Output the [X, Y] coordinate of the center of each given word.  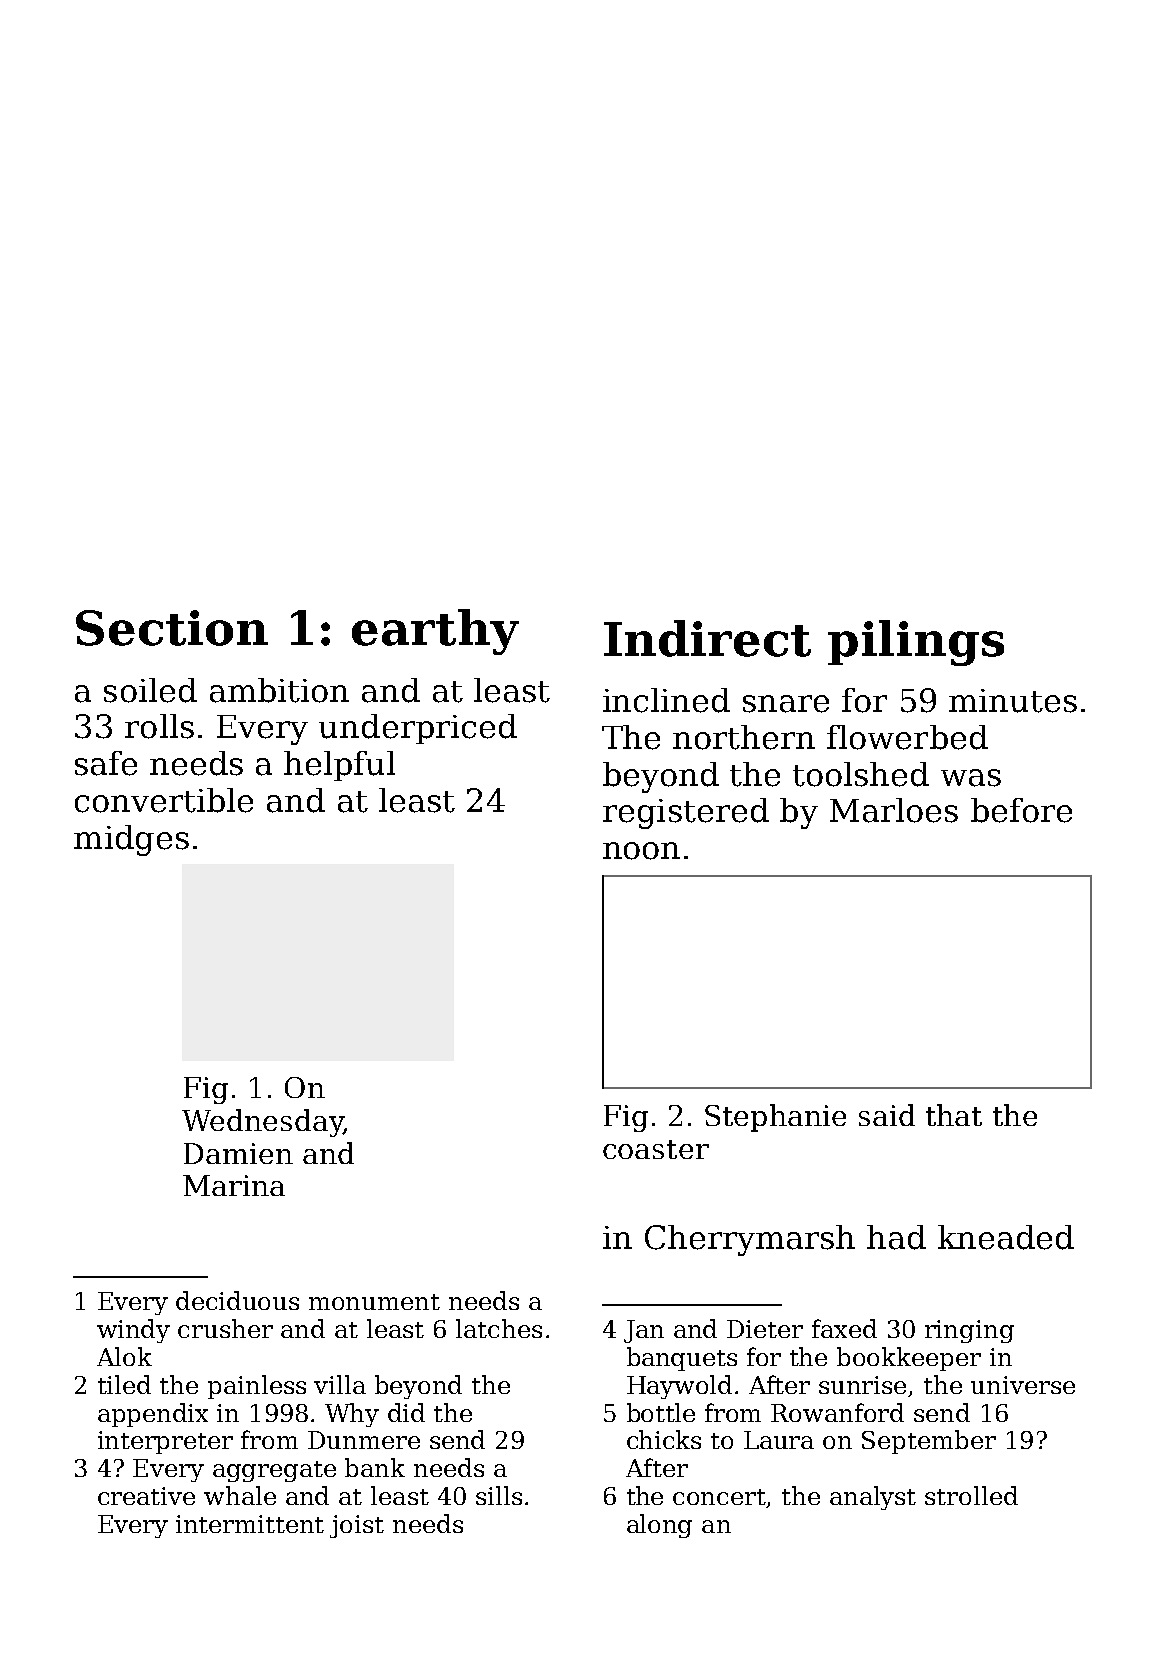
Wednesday [263, 1123]
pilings [916, 643]
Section [172, 628]
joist [357, 1526]
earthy [435, 632]
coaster [656, 1149]
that [954, 1115]
